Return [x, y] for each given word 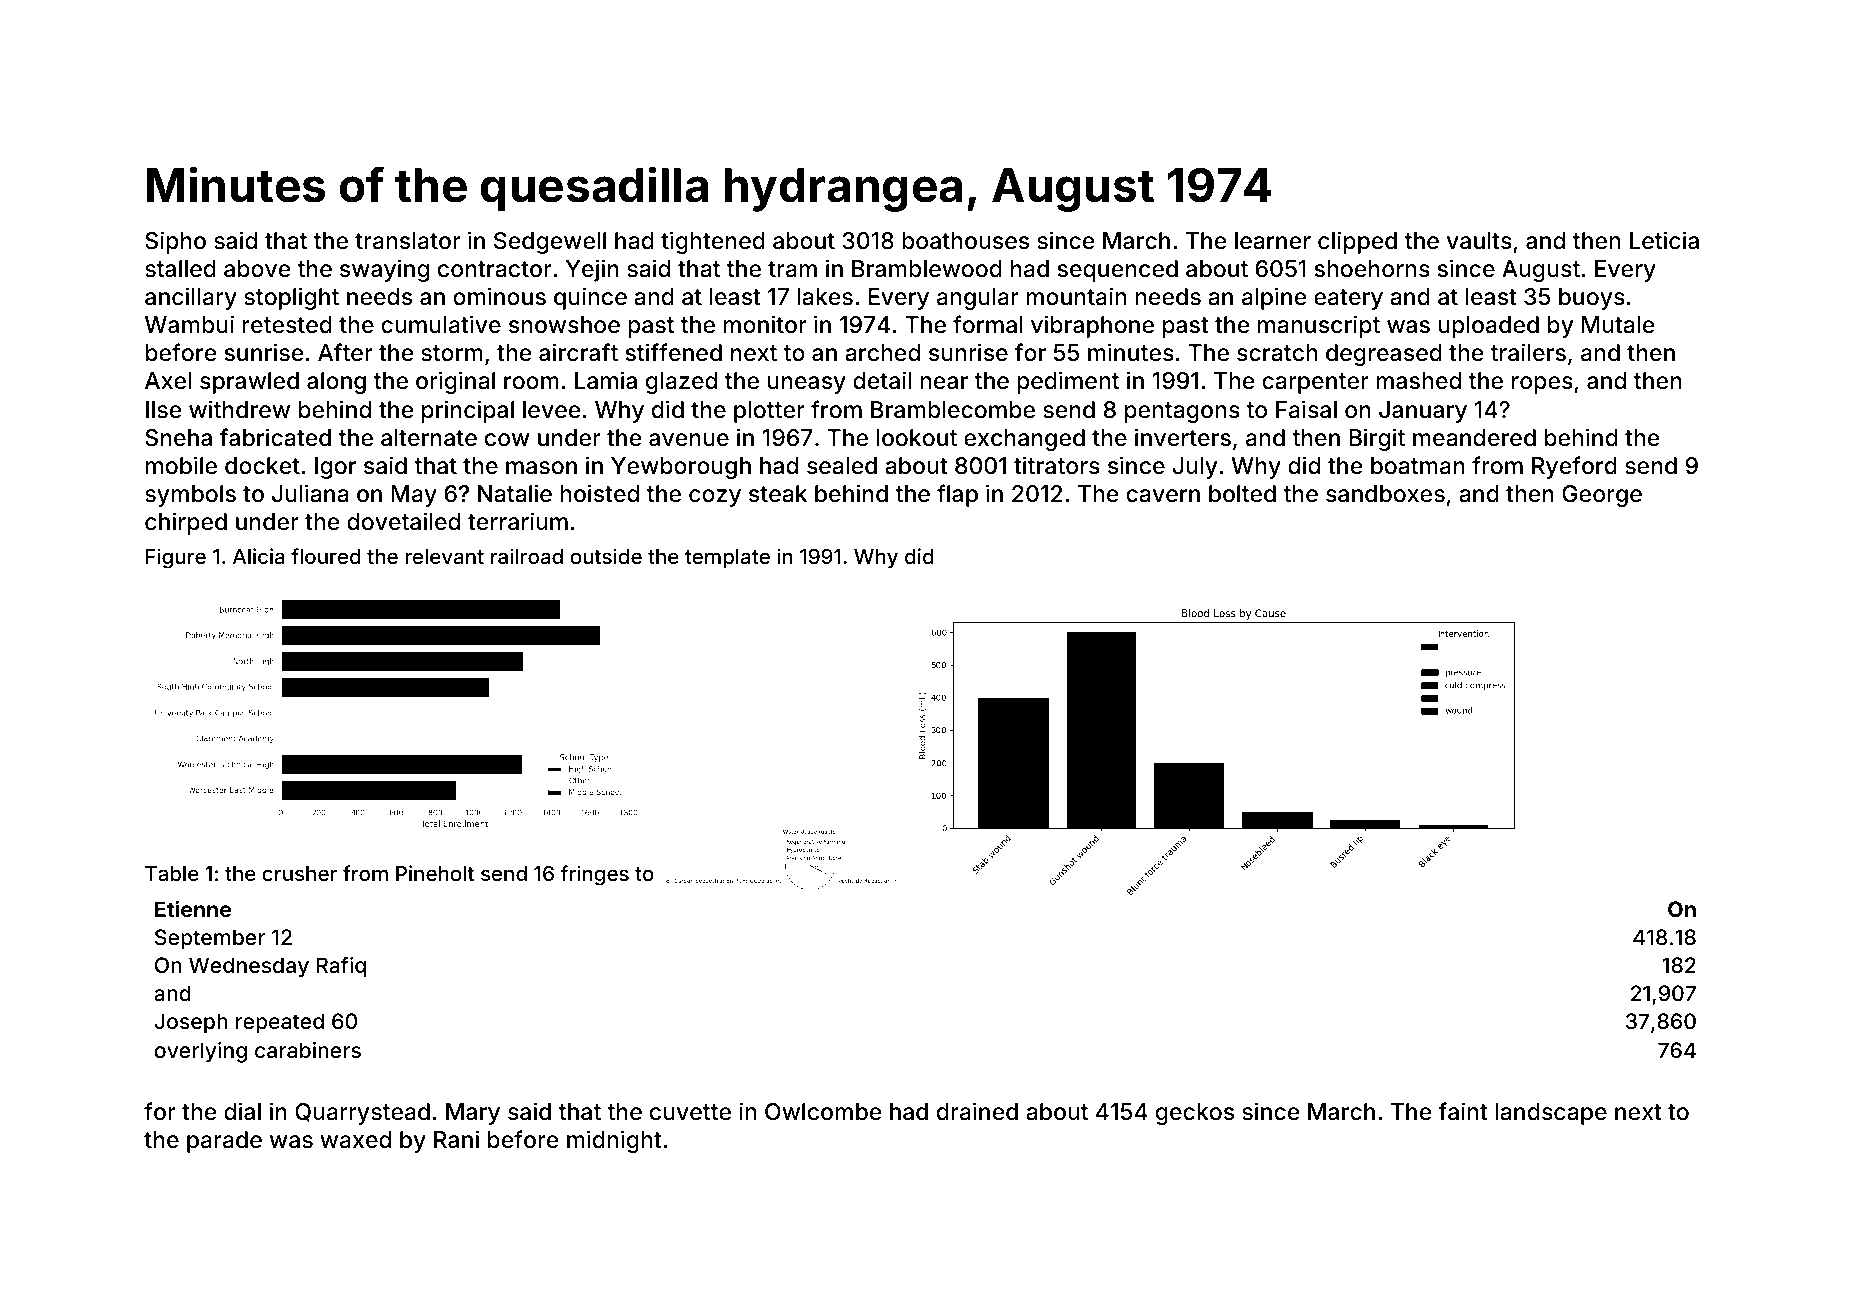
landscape [1551, 1114]
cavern [1163, 496]
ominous [499, 296]
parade [224, 1142]
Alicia [259, 556]
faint [1463, 1111]
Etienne [193, 908]
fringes [594, 875]
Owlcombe [823, 1112]
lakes [825, 297]
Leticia [1664, 240]
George [1602, 496]
